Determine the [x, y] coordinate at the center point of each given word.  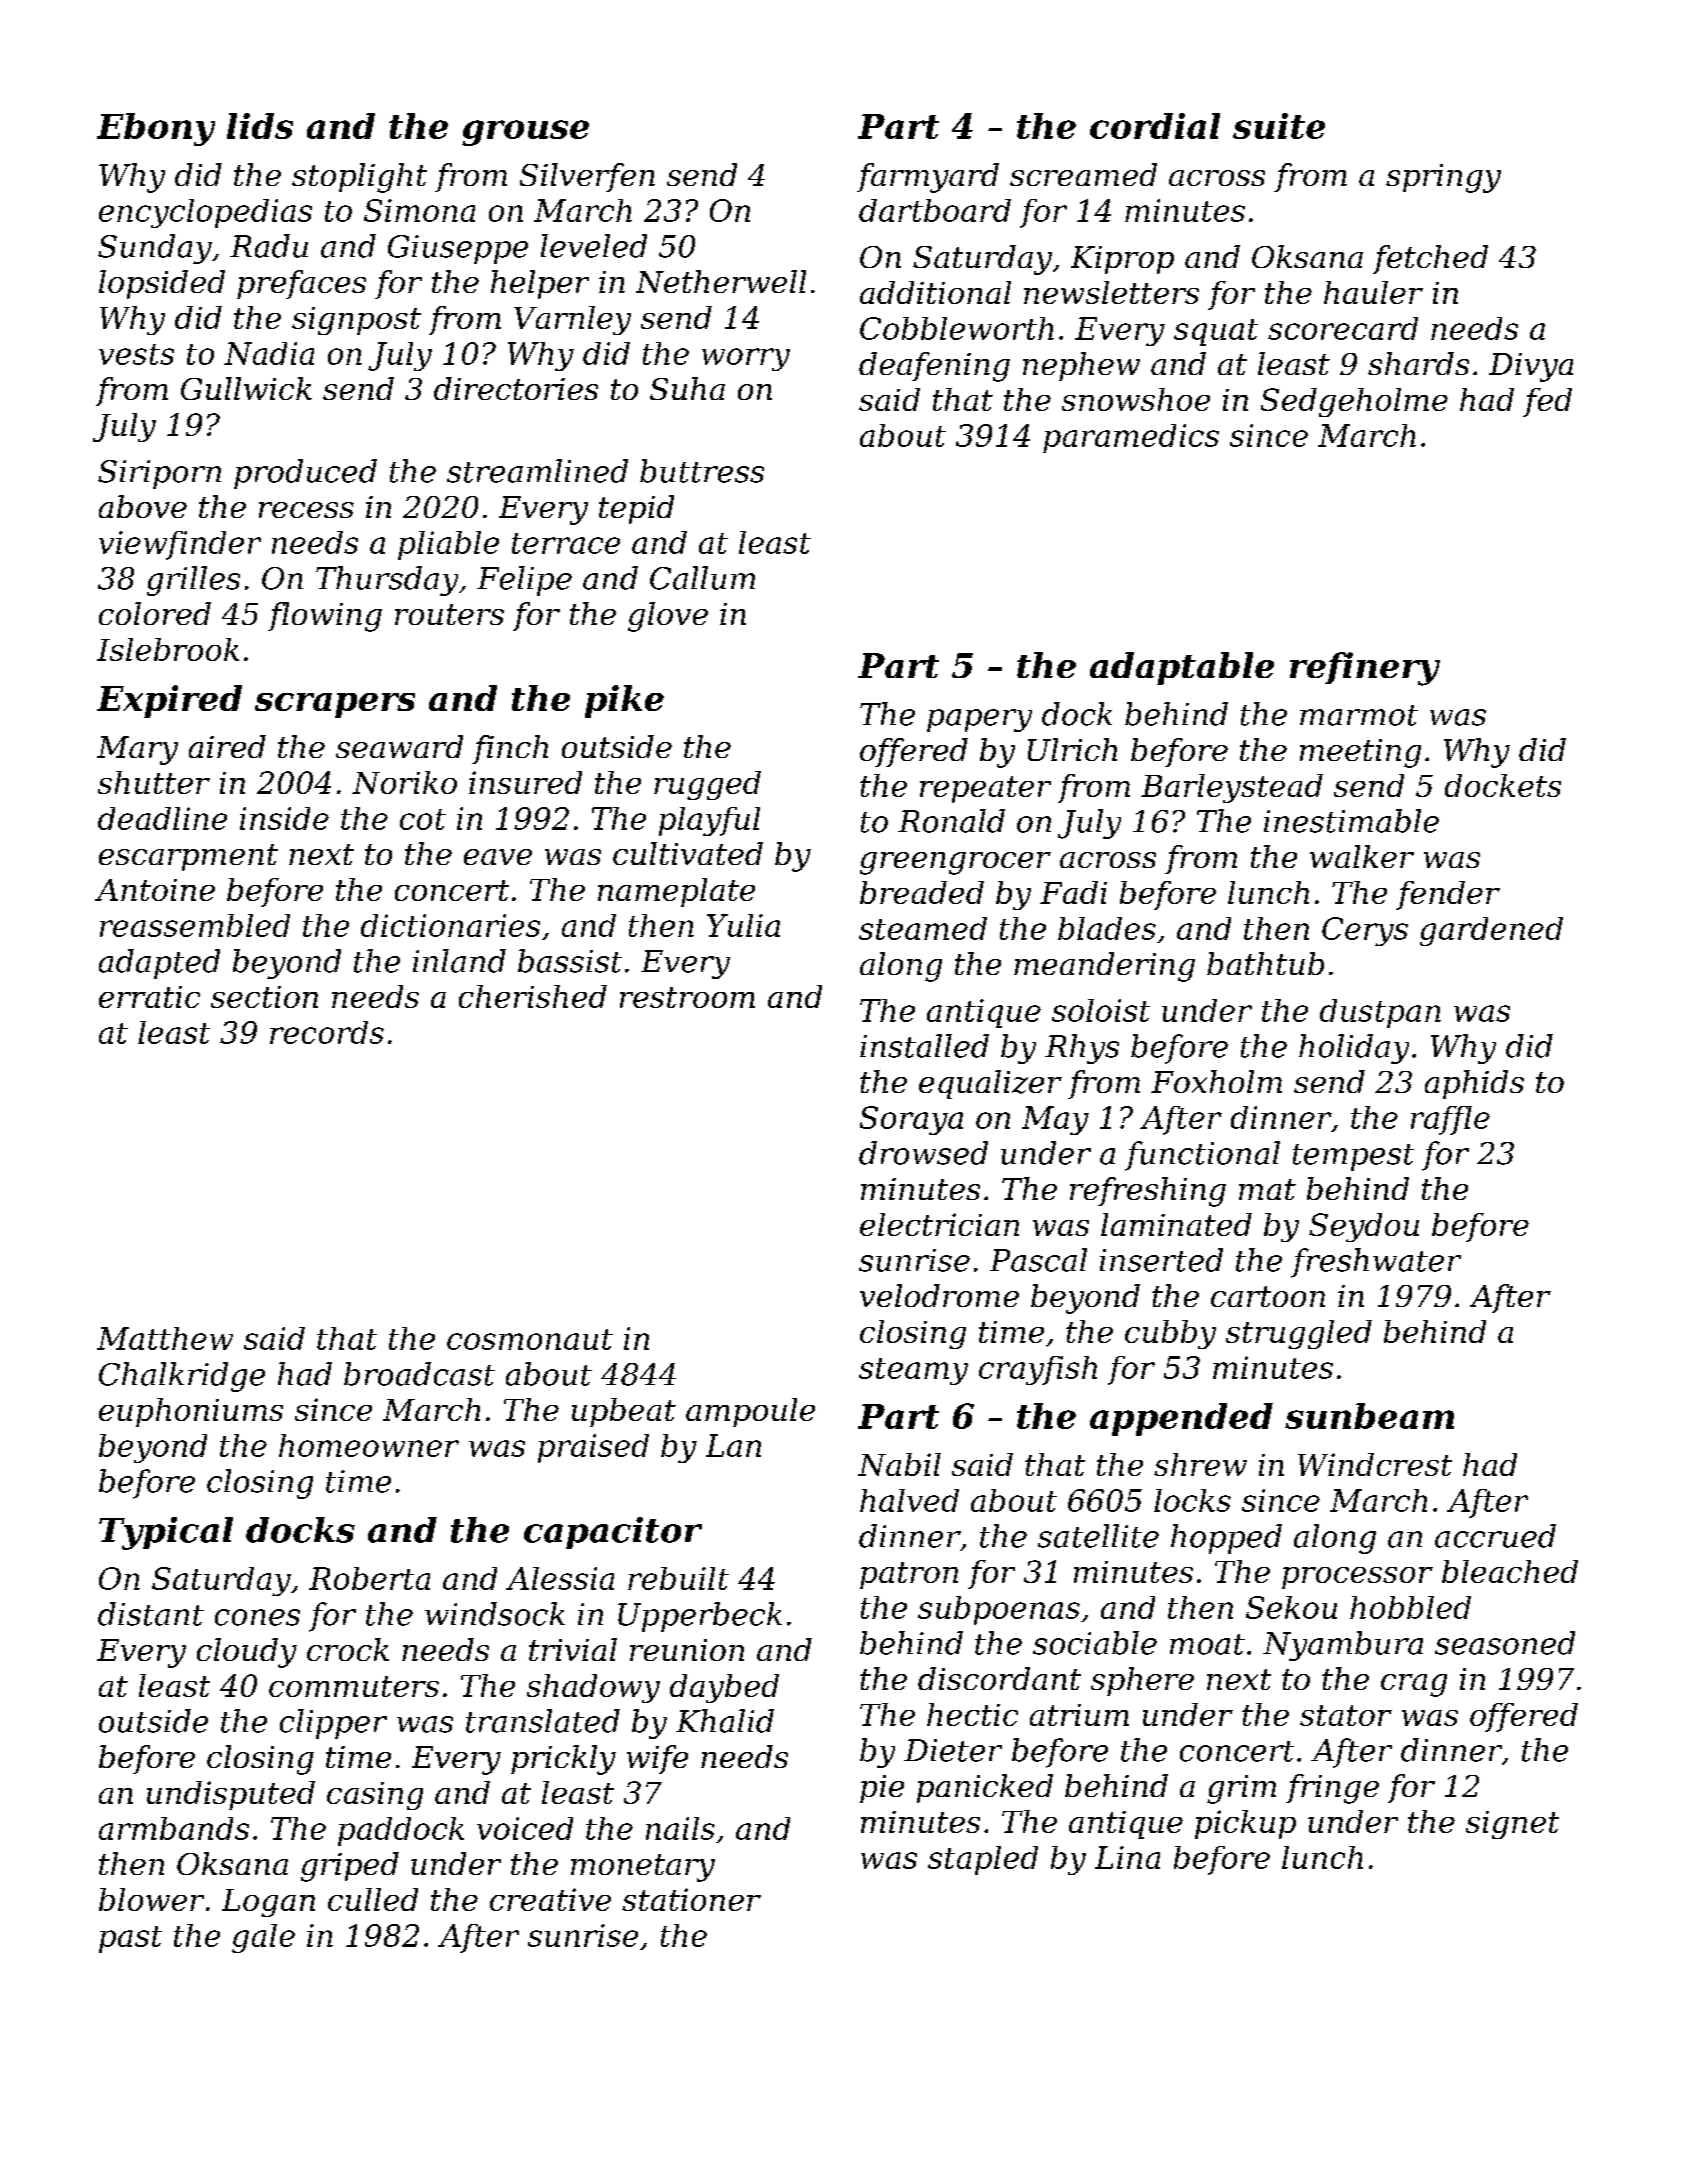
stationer [691, 1899]
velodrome [939, 1295]
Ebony [156, 129]
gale [263, 1938]
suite [1279, 126]
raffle [1450, 1120]
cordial [1155, 126]
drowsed [923, 1153]
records [327, 1032]
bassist [570, 961]
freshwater [1376, 1263]
